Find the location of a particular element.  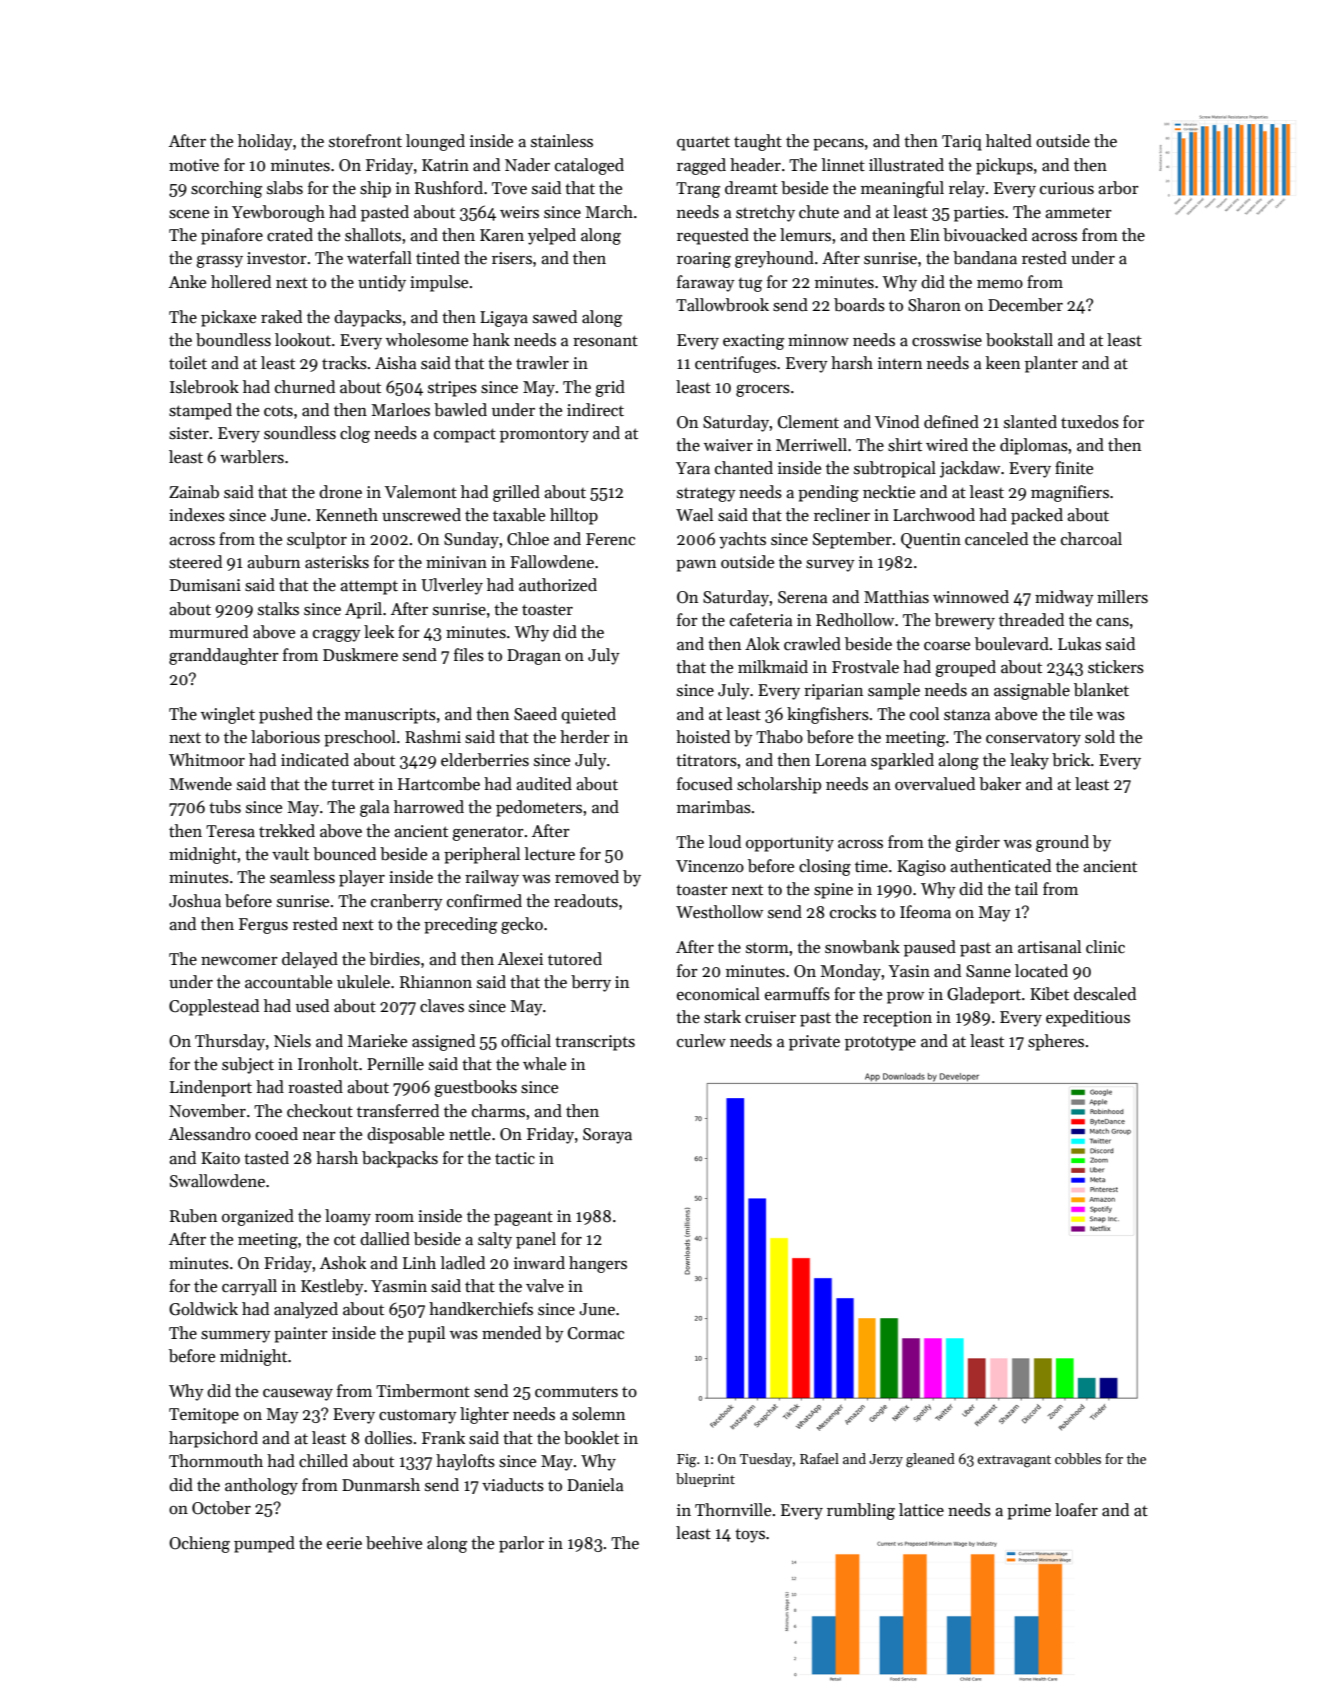

pumped is located at coordinates (264, 1544).
